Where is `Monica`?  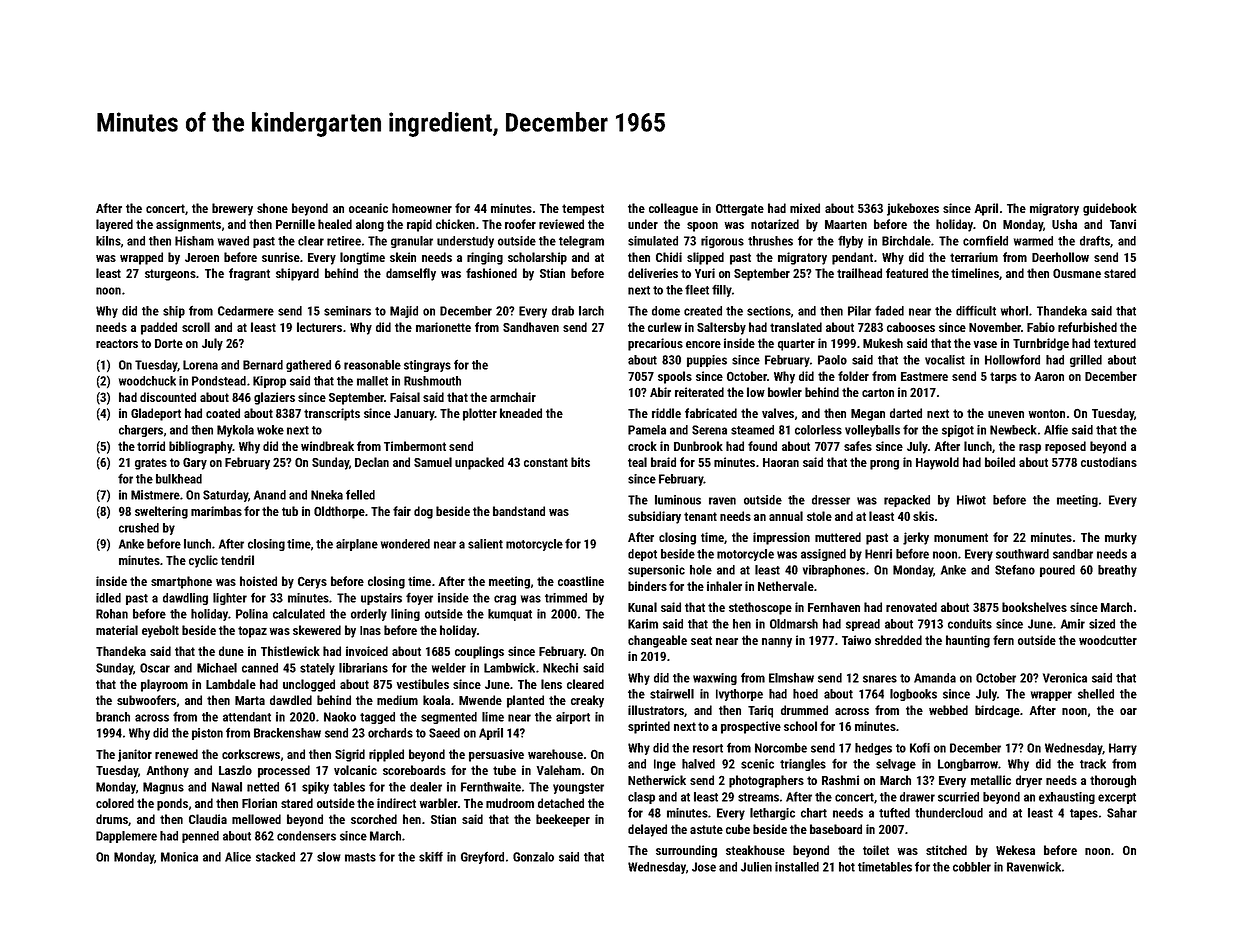 Monica is located at coordinates (179, 857).
